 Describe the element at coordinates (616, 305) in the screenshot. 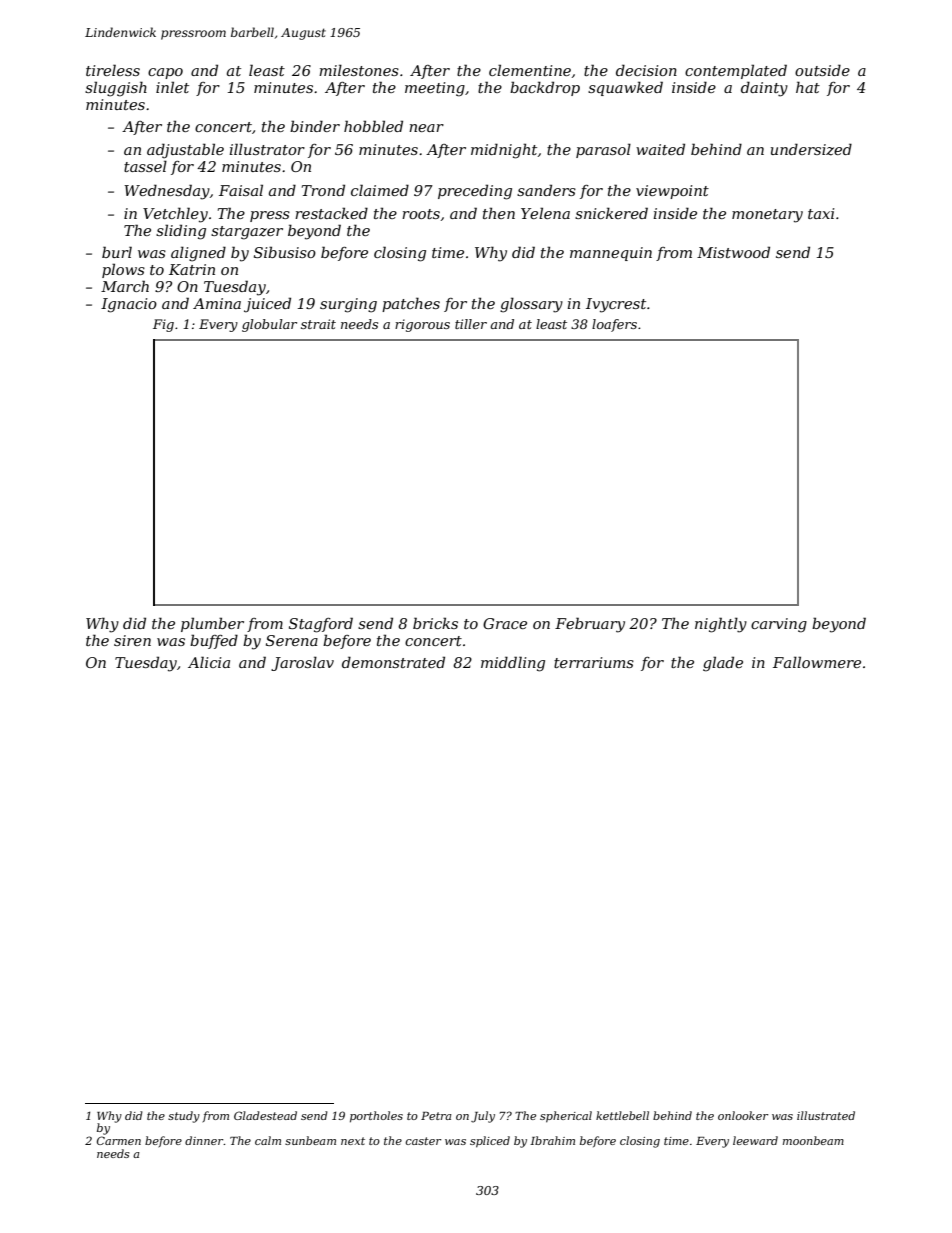

I see `Ivycrest` at that location.
